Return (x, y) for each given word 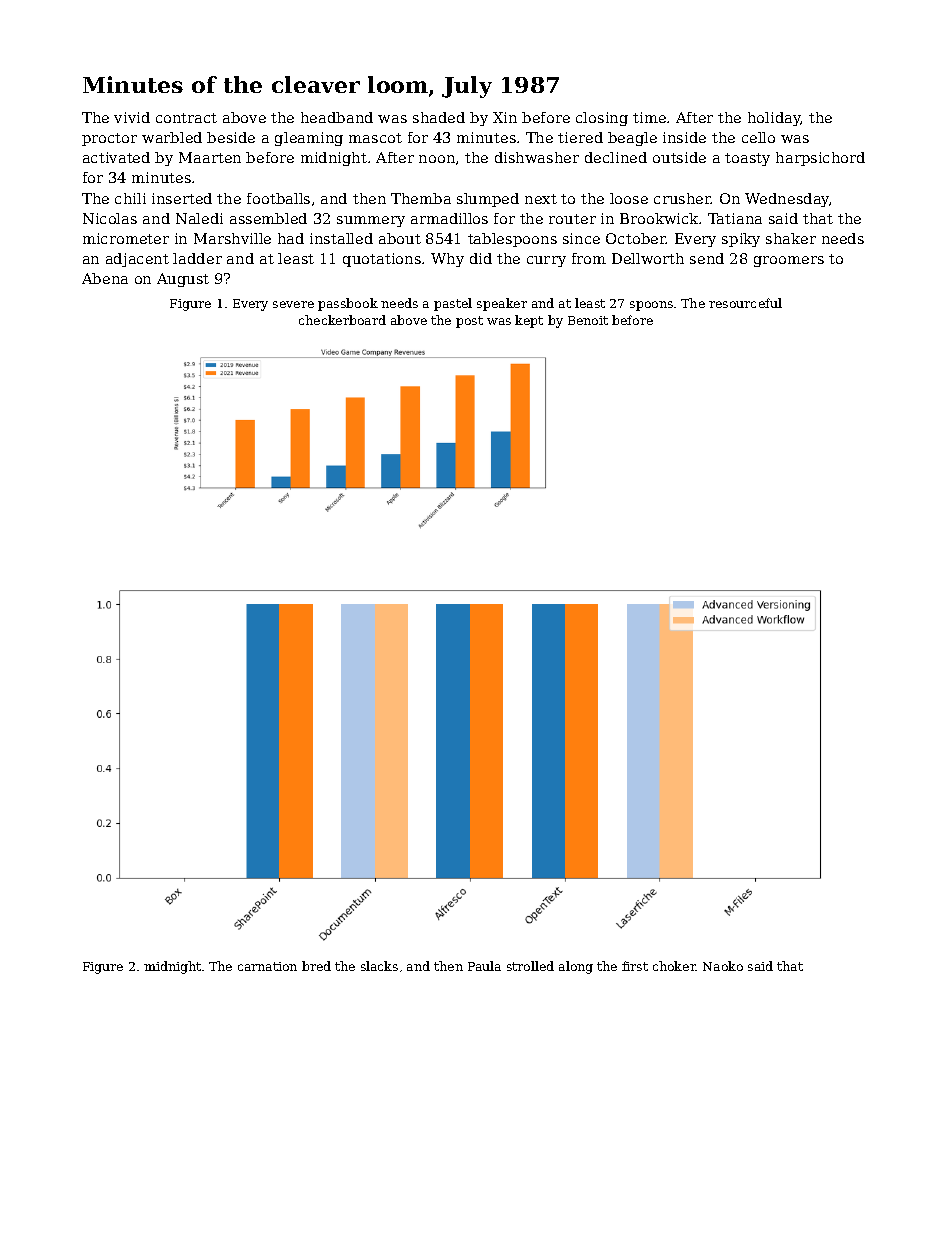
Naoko (723, 966)
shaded (439, 117)
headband (337, 117)
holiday (774, 119)
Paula (484, 966)
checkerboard (342, 320)
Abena (105, 278)
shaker (791, 238)
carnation (267, 966)
